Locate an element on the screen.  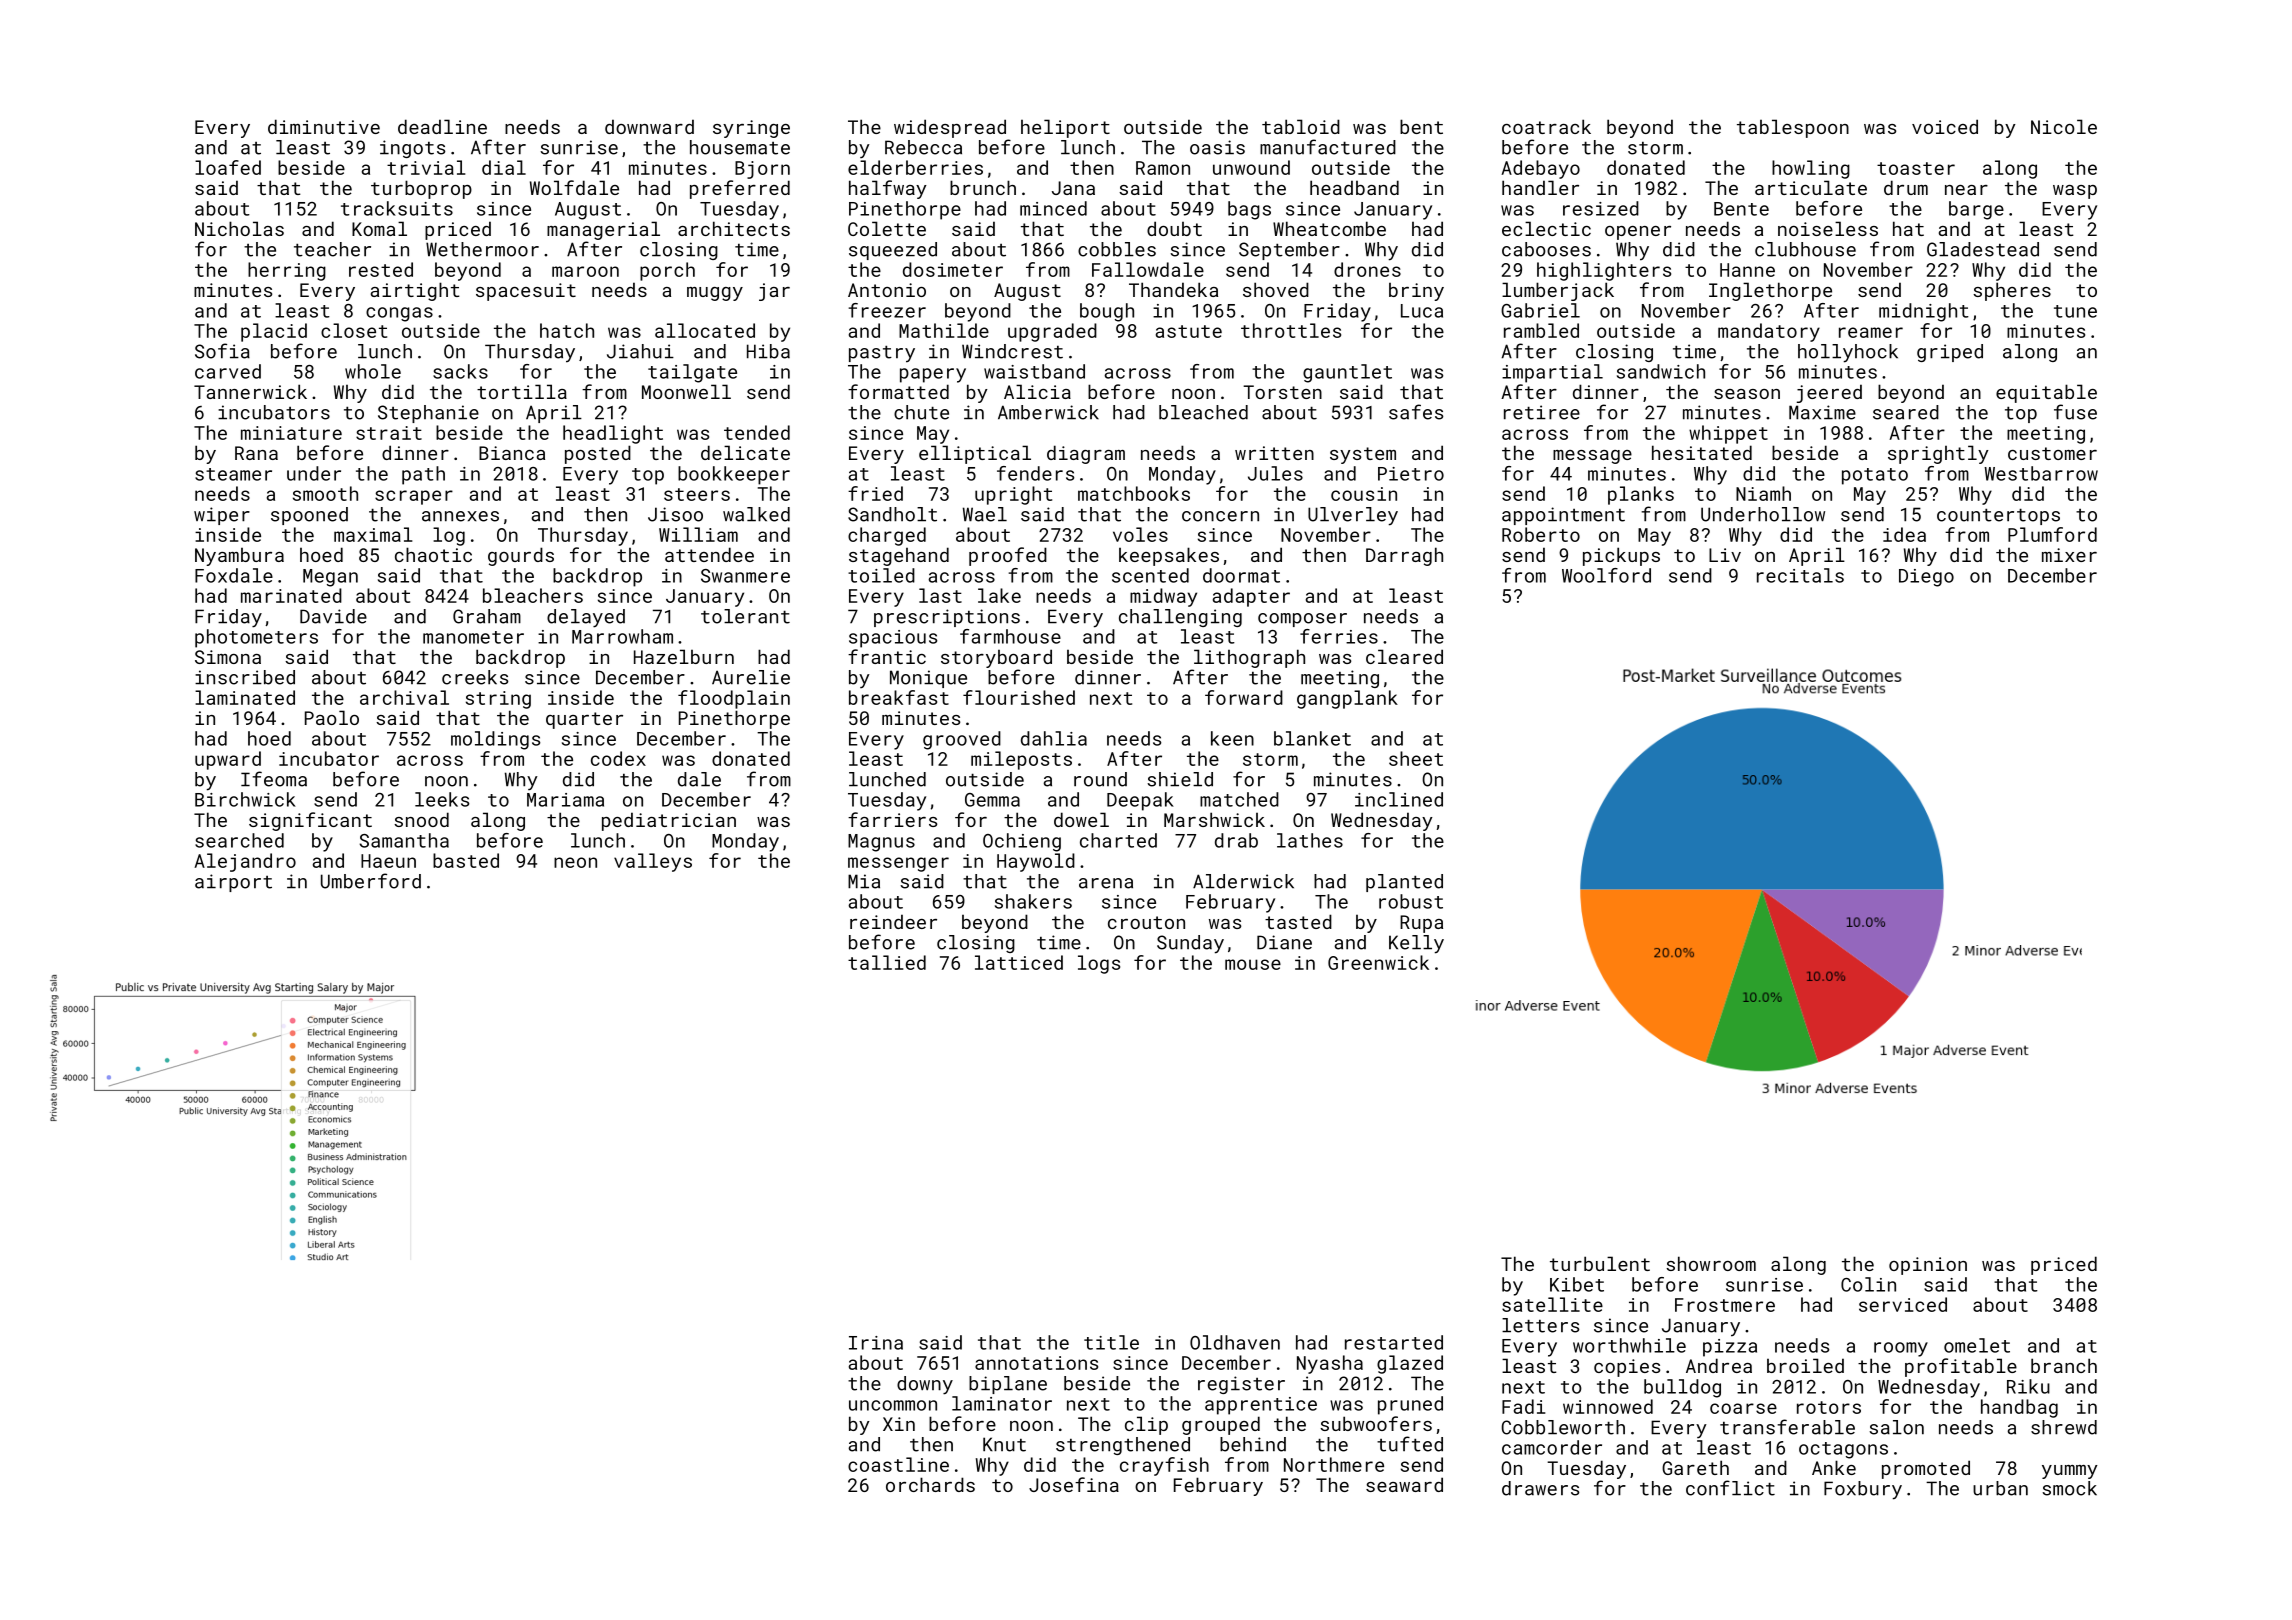
mixer is located at coordinates (2069, 555).
